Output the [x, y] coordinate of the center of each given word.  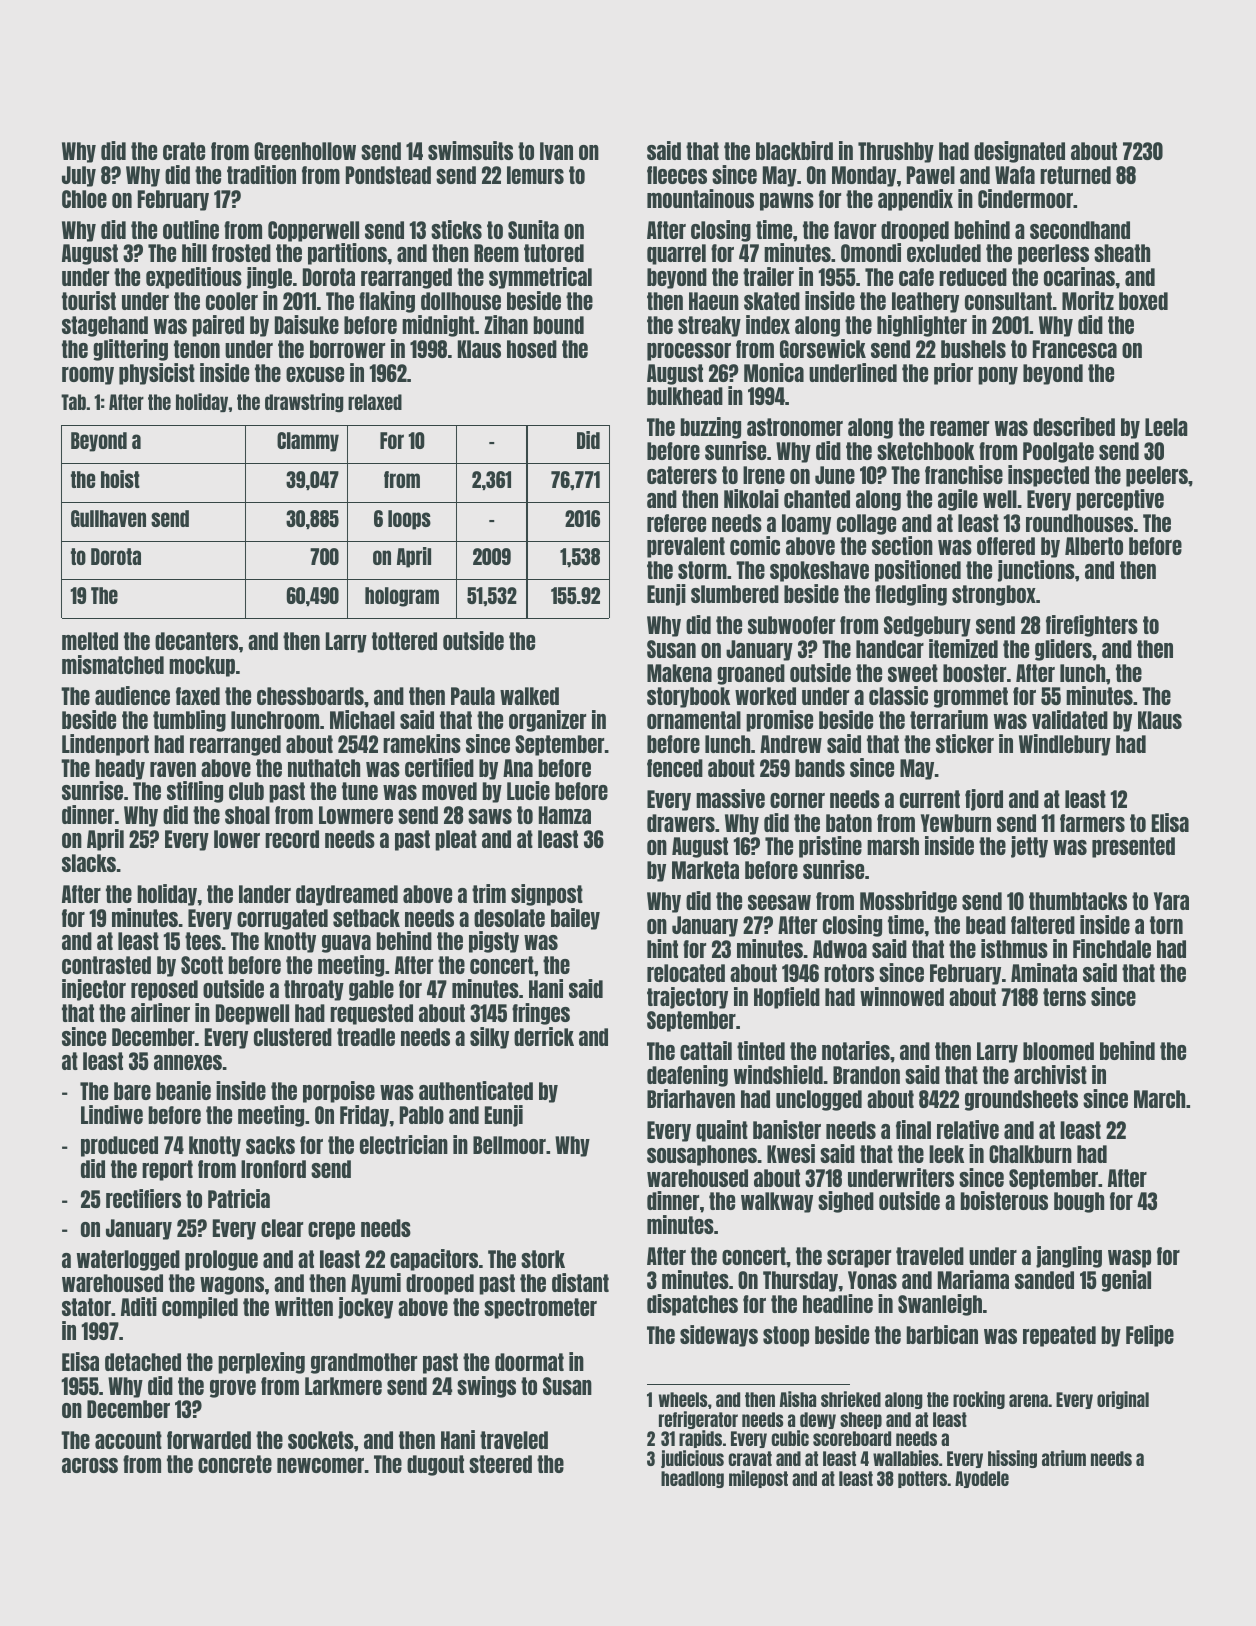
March [1159, 1099]
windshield [778, 1074]
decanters [196, 641]
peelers [1157, 476]
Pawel [931, 175]
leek [946, 1154]
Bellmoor [509, 1145]
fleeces [677, 175]
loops [409, 520]
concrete [235, 1464]
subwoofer [791, 625]
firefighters [1092, 626]
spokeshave [819, 571]
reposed [164, 990]
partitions [347, 254]
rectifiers [143, 1198]
